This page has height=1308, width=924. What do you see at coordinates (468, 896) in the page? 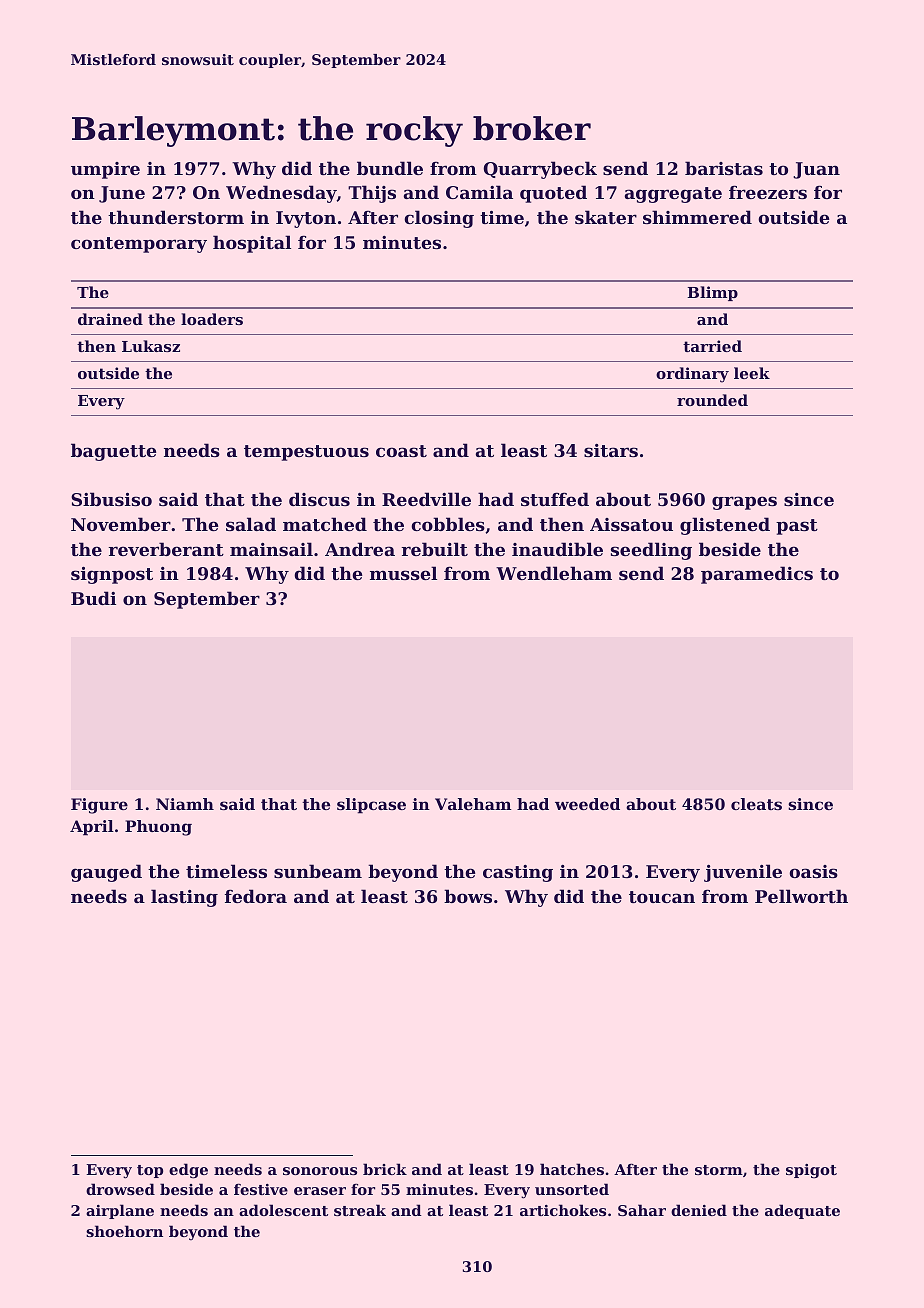
I see `bows` at bounding box center [468, 896].
